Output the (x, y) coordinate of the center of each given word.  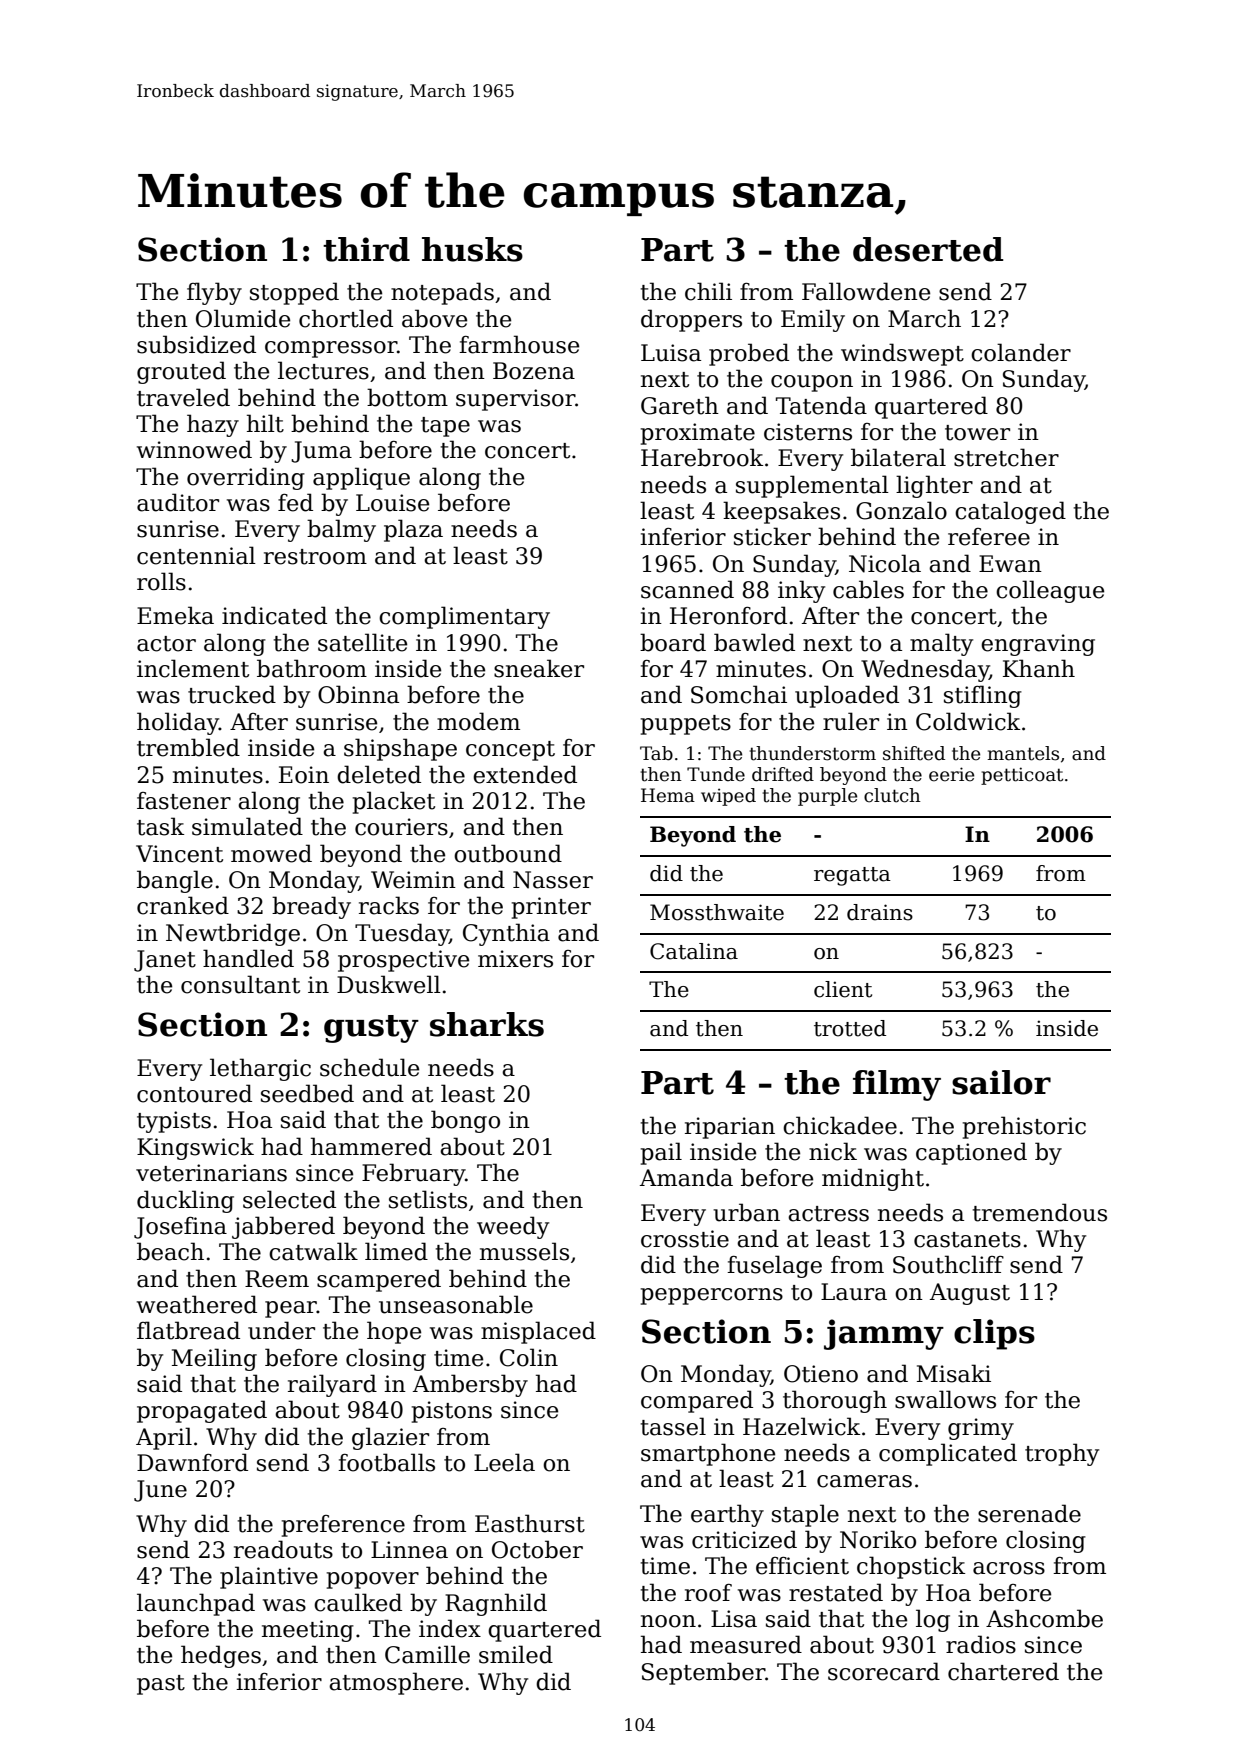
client (843, 989)
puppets (686, 725)
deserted (928, 249)
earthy (727, 1515)
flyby (214, 293)
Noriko (878, 1539)
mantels (1023, 753)
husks (472, 249)
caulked (358, 1602)
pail (661, 1153)
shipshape (400, 749)
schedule (369, 1067)
